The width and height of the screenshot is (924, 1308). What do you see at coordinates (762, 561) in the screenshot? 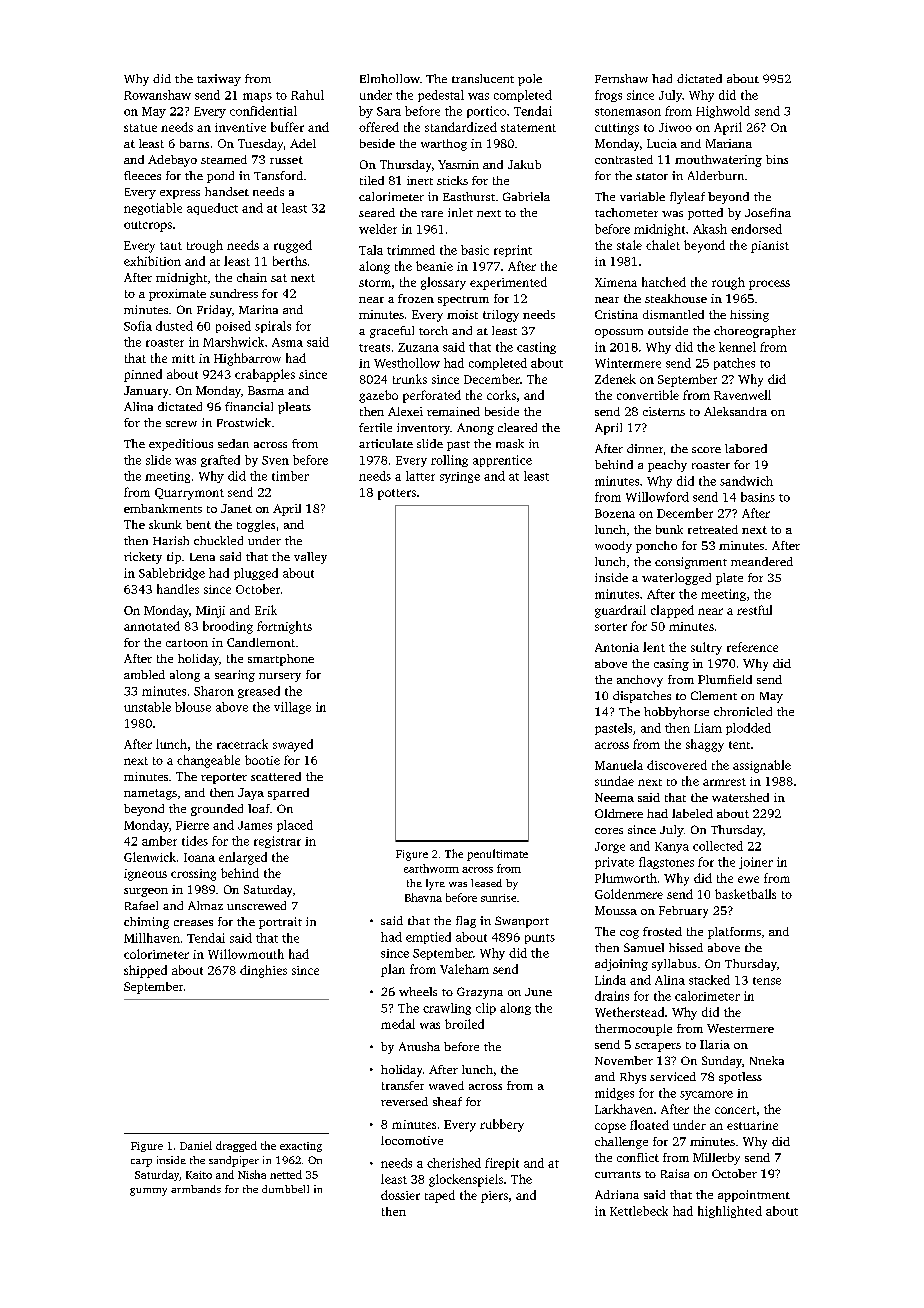
I see `meandered` at bounding box center [762, 561].
